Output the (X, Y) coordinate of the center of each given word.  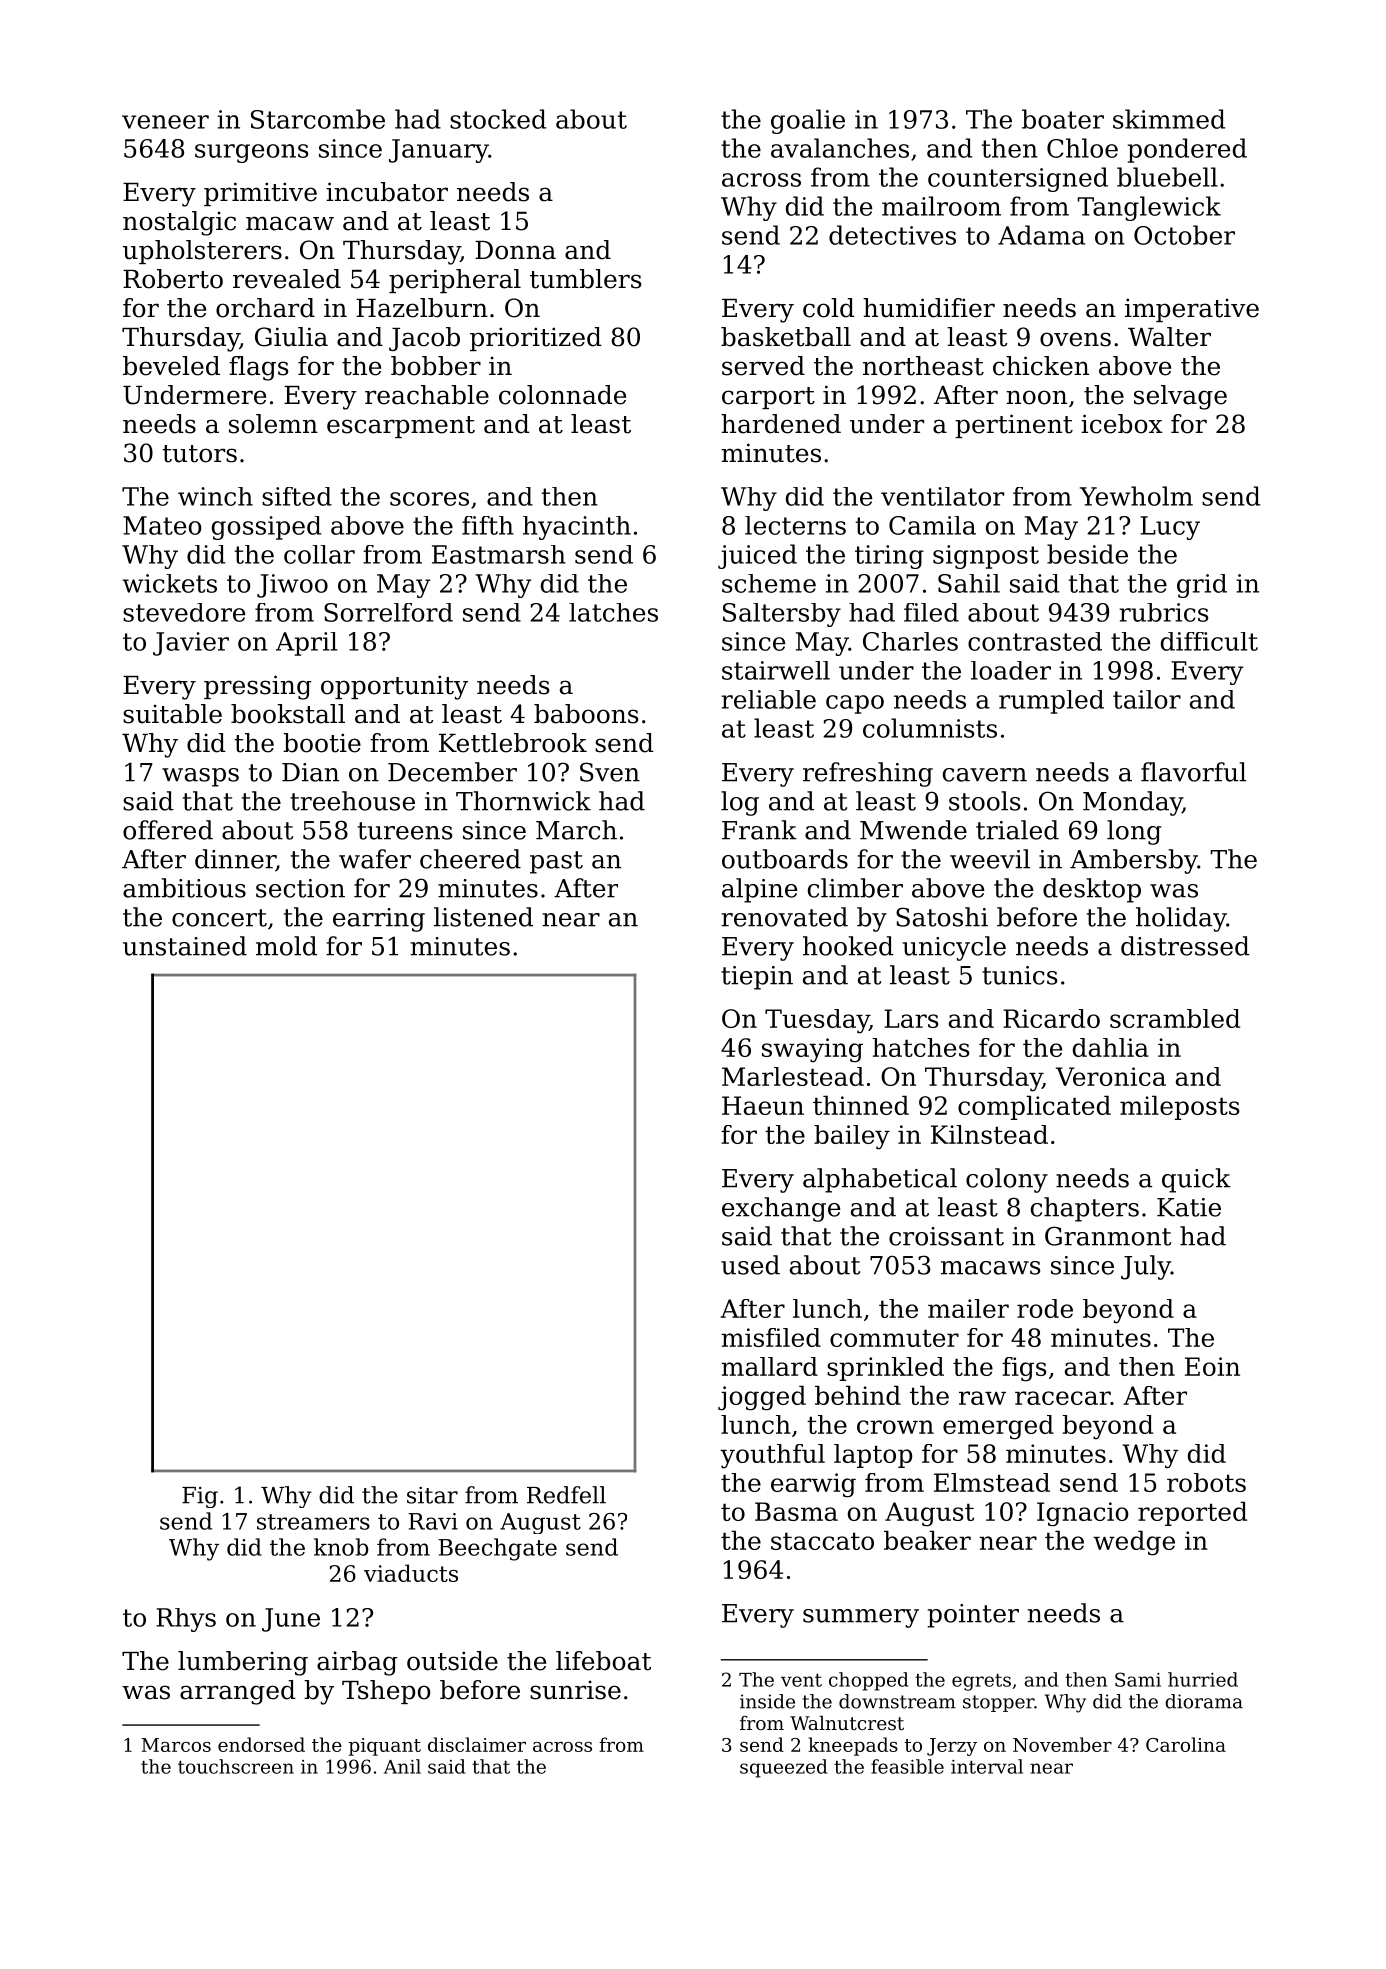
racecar (1062, 1398)
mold (286, 946)
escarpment (401, 427)
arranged (238, 1692)
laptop (873, 1456)
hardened (781, 424)
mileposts (1180, 1107)
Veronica (1111, 1076)
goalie (808, 121)
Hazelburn (422, 308)
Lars (911, 1018)
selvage (1180, 397)
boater (1063, 119)
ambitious (184, 888)
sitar (432, 1495)
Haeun (763, 1105)
